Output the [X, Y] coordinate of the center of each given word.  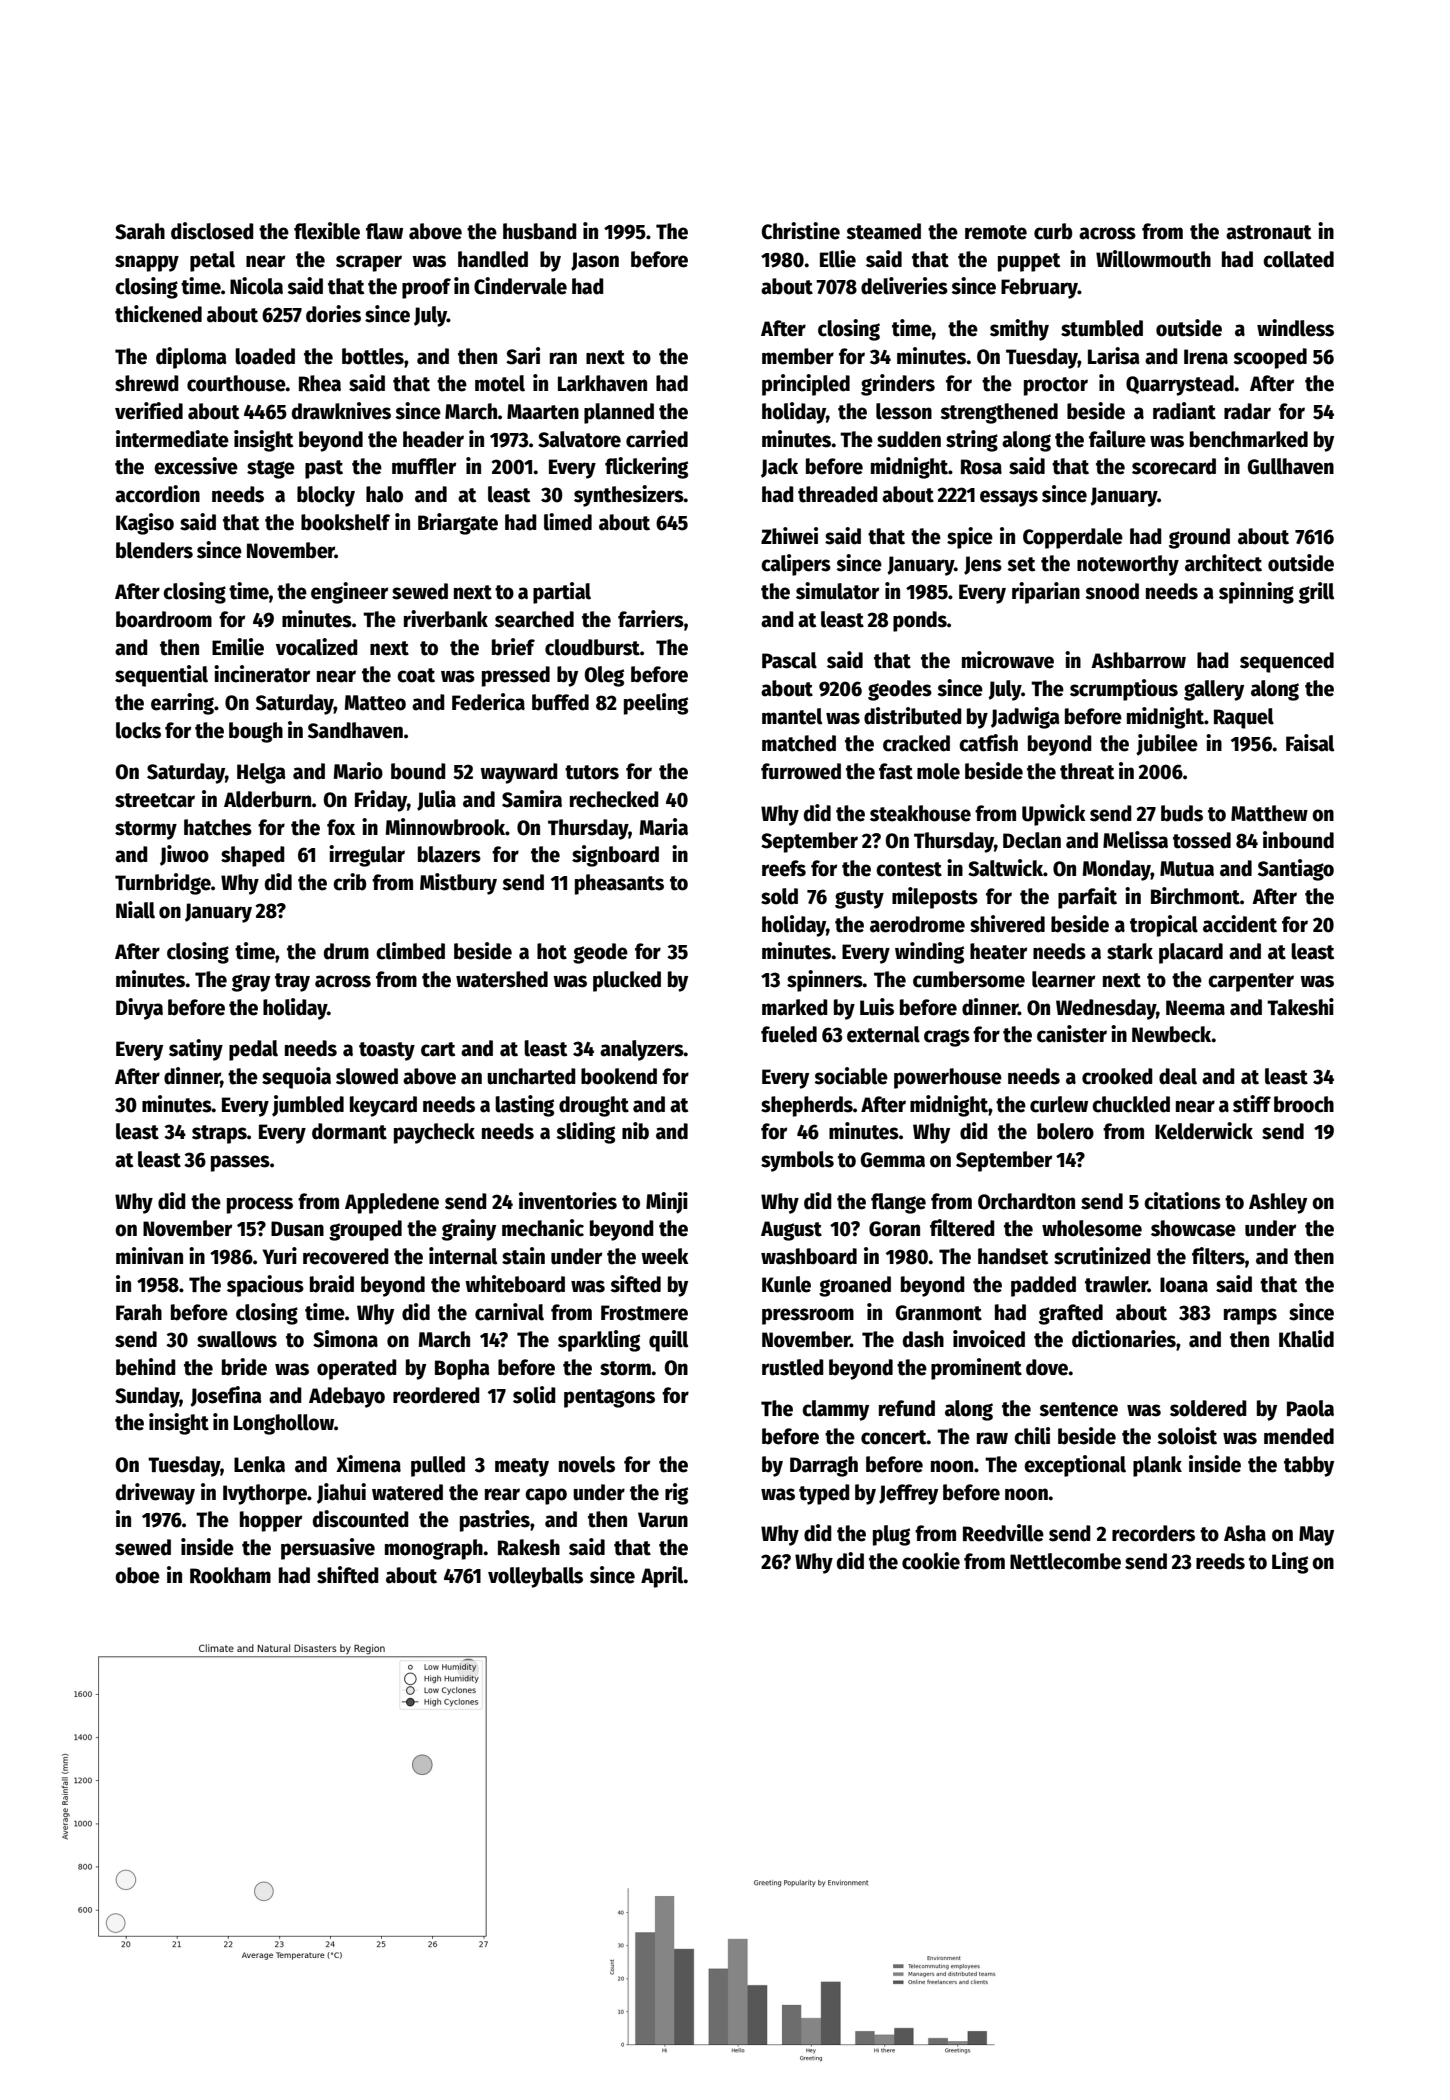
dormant [349, 1131]
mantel [792, 716]
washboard [809, 1256]
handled [493, 259]
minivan [149, 1256]
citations [1182, 1201]
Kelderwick [1204, 1131]
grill [1316, 593]
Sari [523, 356]
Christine [801, 231]
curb [1053, 231]
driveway [155, 1494]
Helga [261, 773]
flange [898, 1203]
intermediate [172, 439]
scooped [1270, 358]
